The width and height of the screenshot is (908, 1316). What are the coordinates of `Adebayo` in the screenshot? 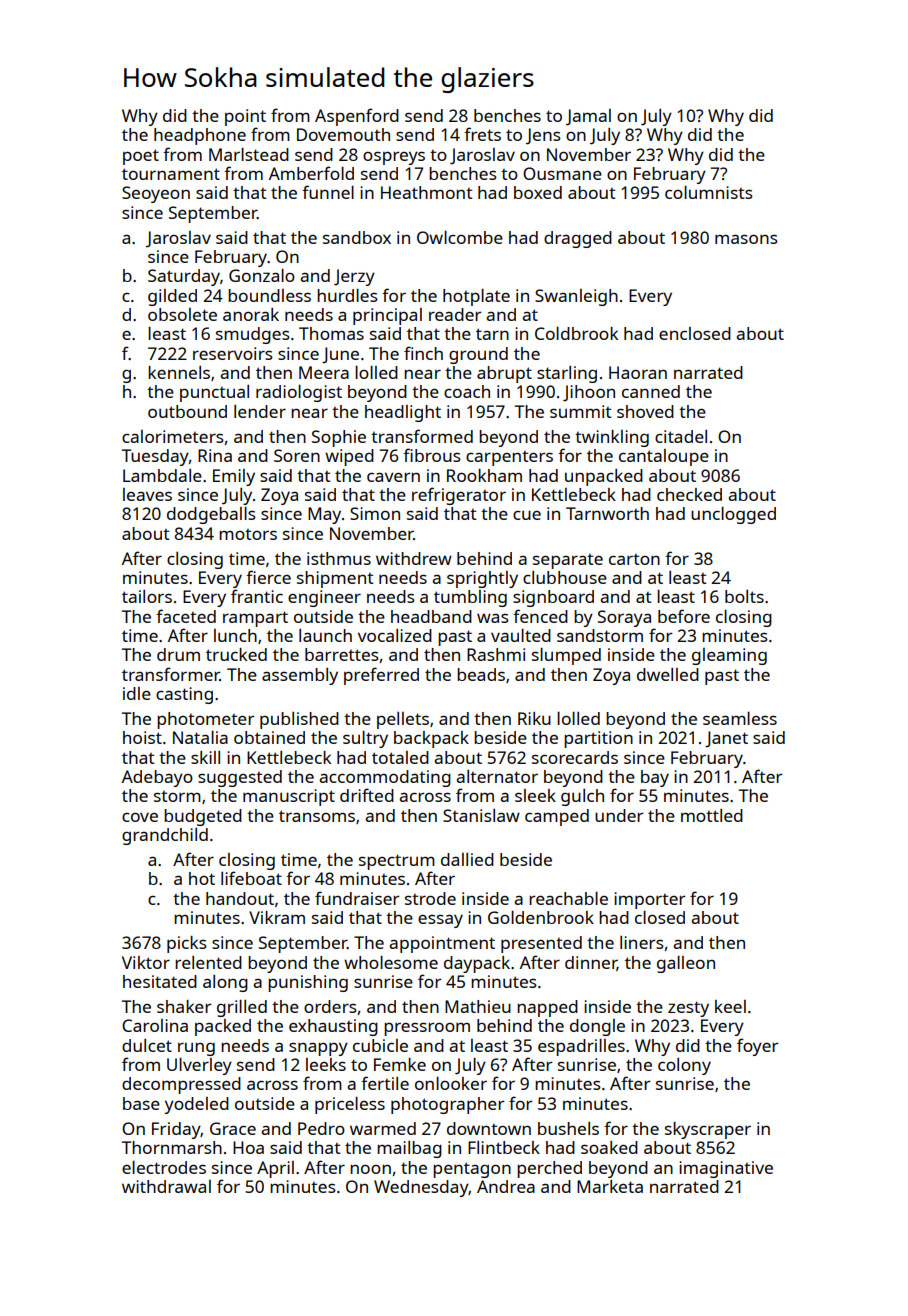 It's located at (157, 778).
